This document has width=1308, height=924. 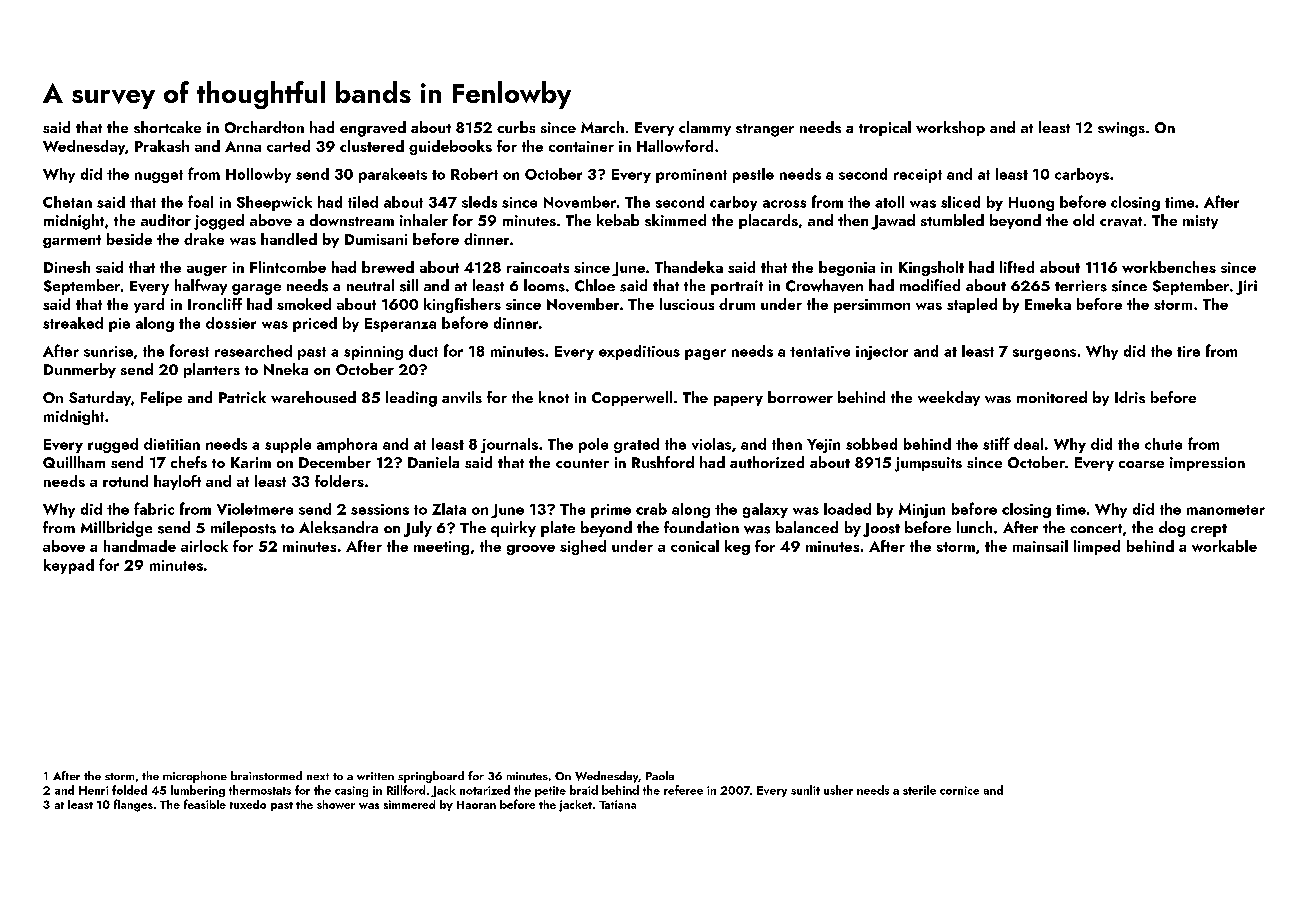 I want to click on persimmon, so click(x=872, y=306).
